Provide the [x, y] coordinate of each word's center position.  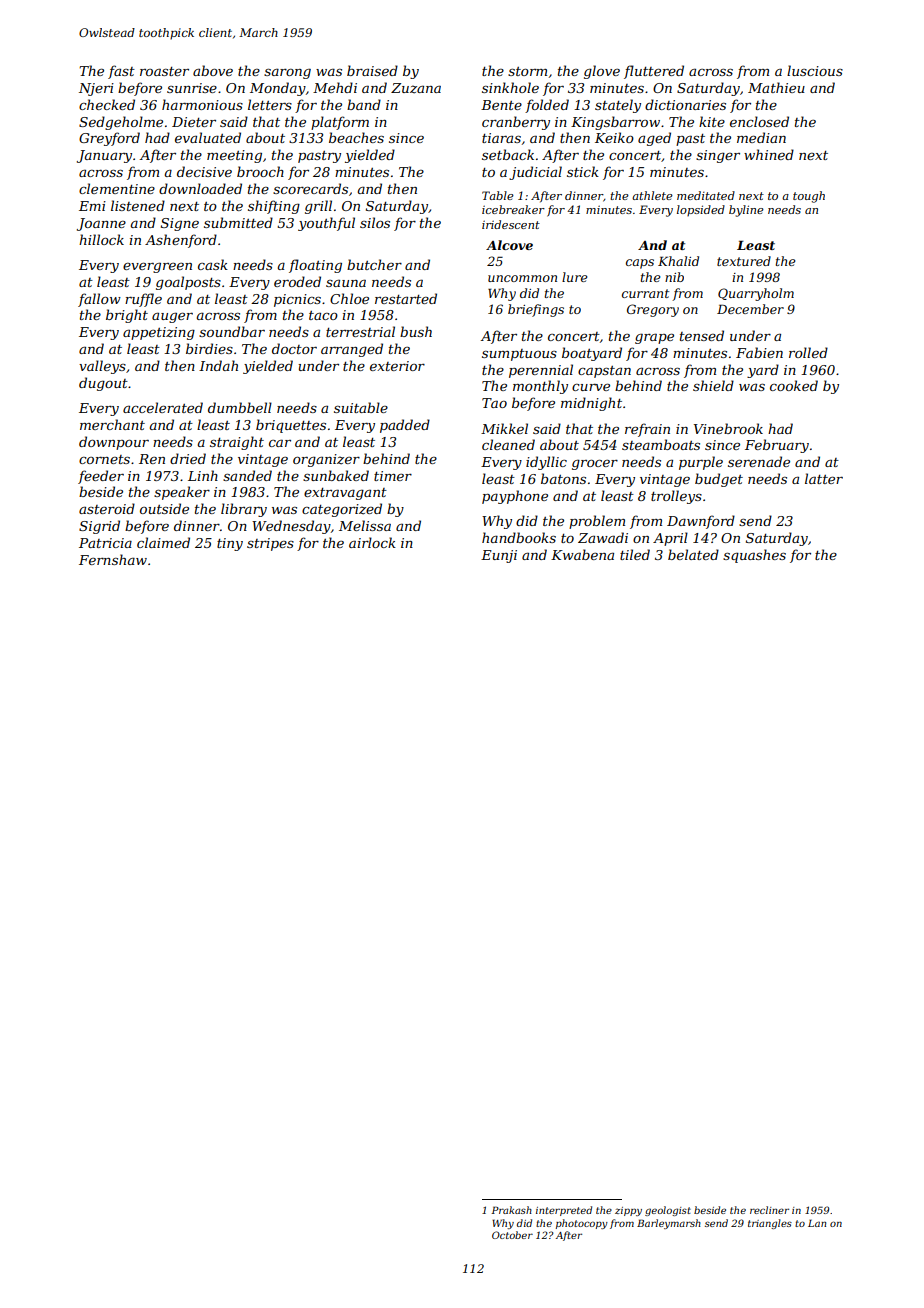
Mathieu [776, 87]
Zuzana [416, 88]
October [512, 1235]
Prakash [511, 1210]
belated [693, 554]
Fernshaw [113, 559]
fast [121, 72]
